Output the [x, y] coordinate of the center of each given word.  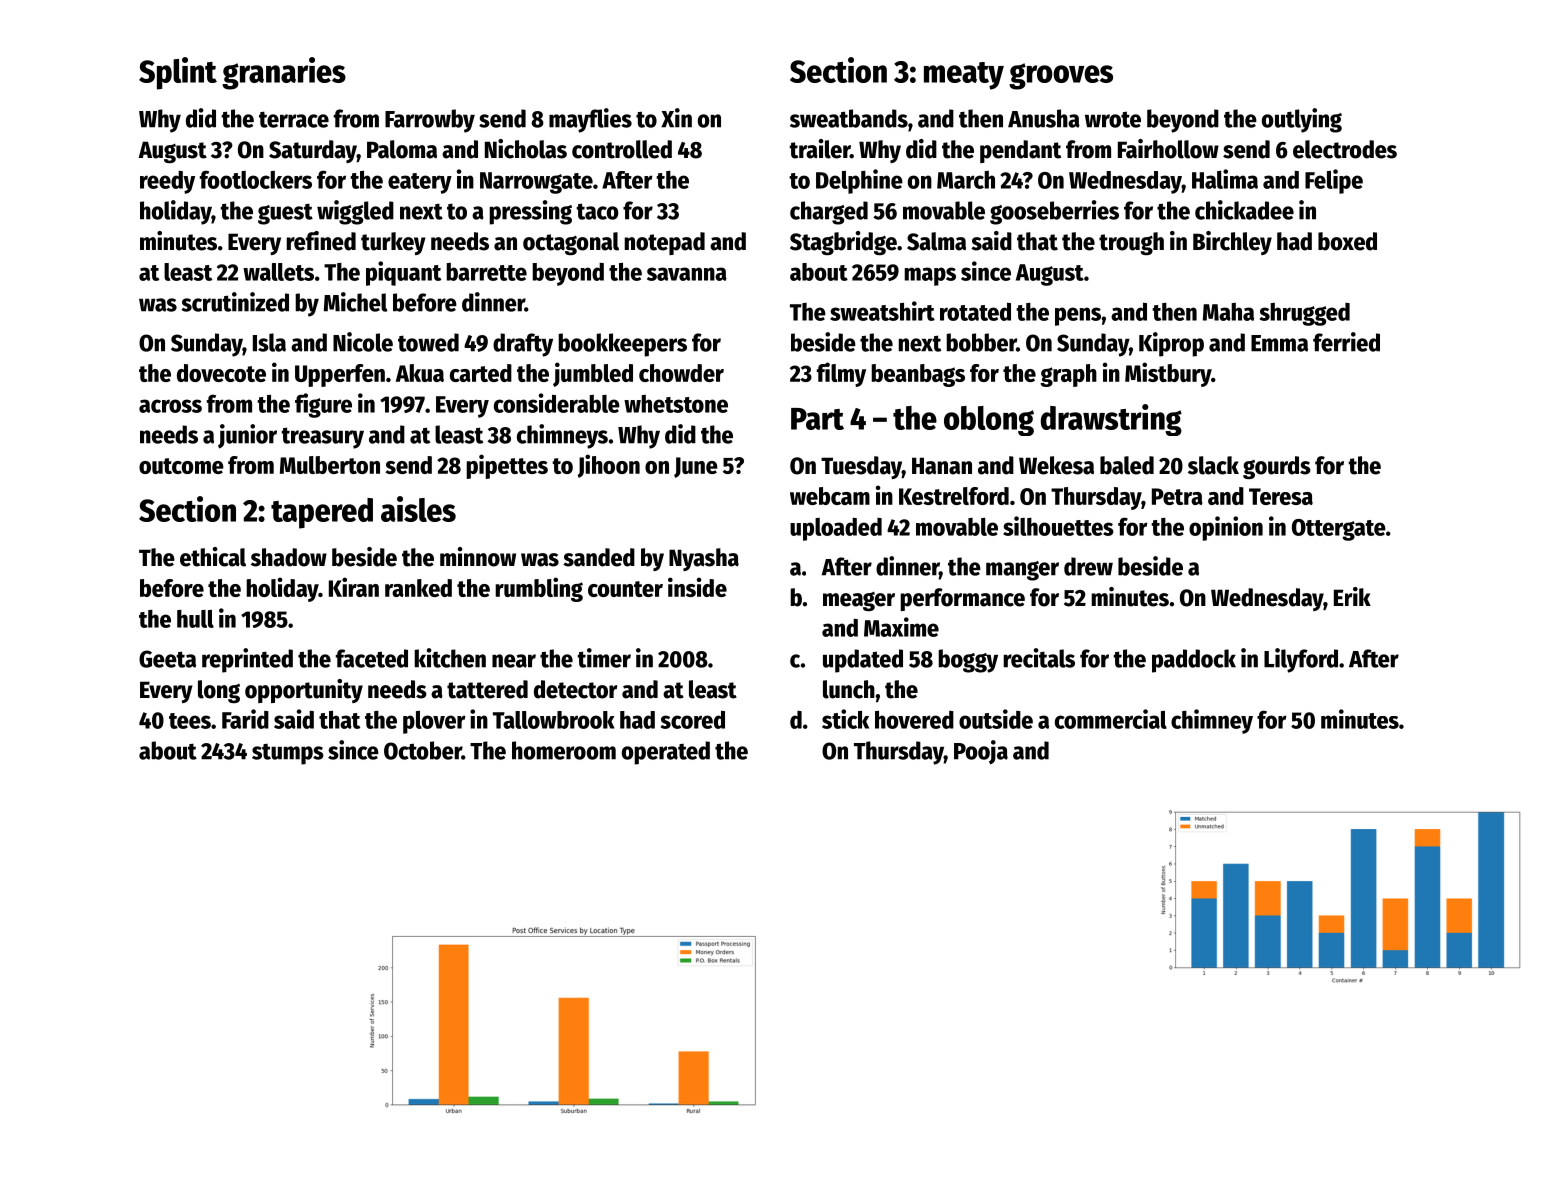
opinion [1226, 528]
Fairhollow [1168, 149]
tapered [322, 513]
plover [434, 722]
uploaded [836, 529]
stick [845, 719]
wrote [1113, 119]
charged [829, 213]
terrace [294, 119]
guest [285, 214]
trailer [819, 149]
